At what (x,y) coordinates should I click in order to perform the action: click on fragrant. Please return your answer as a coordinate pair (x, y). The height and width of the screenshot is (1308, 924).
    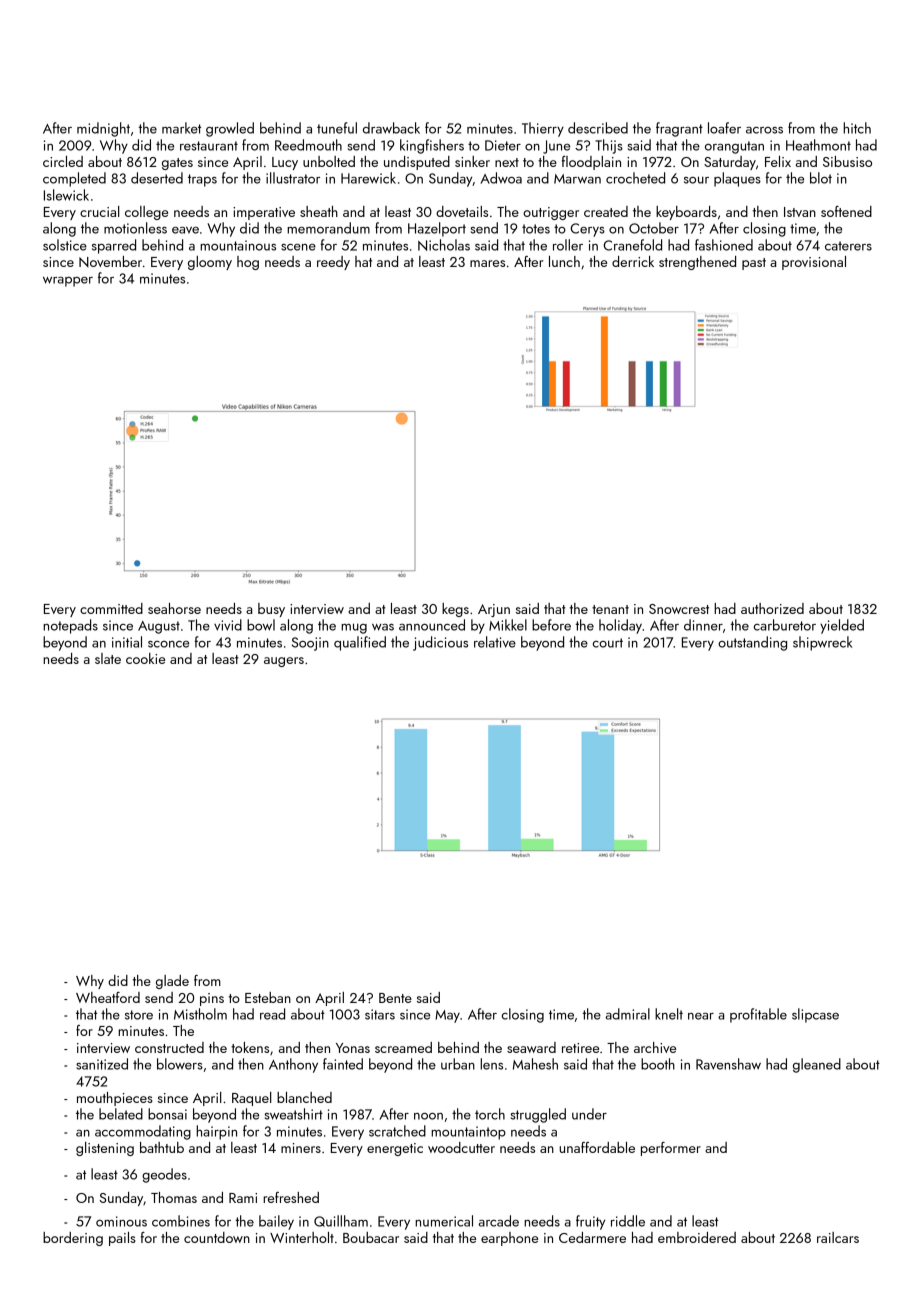
    Looking at the image, I should click on (679, 129).
